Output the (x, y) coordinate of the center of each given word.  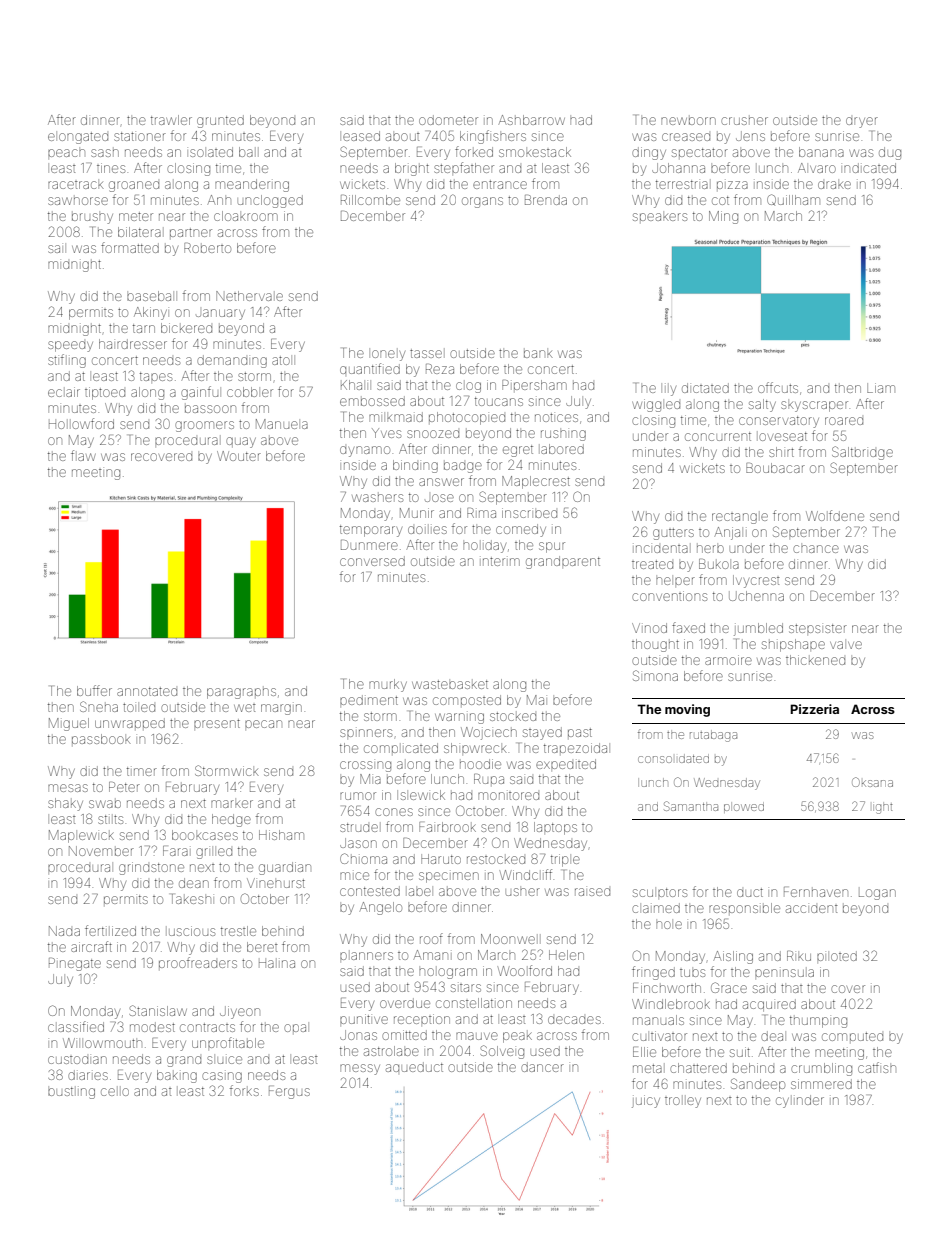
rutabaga (713, 736)
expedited (566, 764)
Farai (175, 851)
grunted (220, 121)
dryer (862, 122)
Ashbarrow (531, 120)
